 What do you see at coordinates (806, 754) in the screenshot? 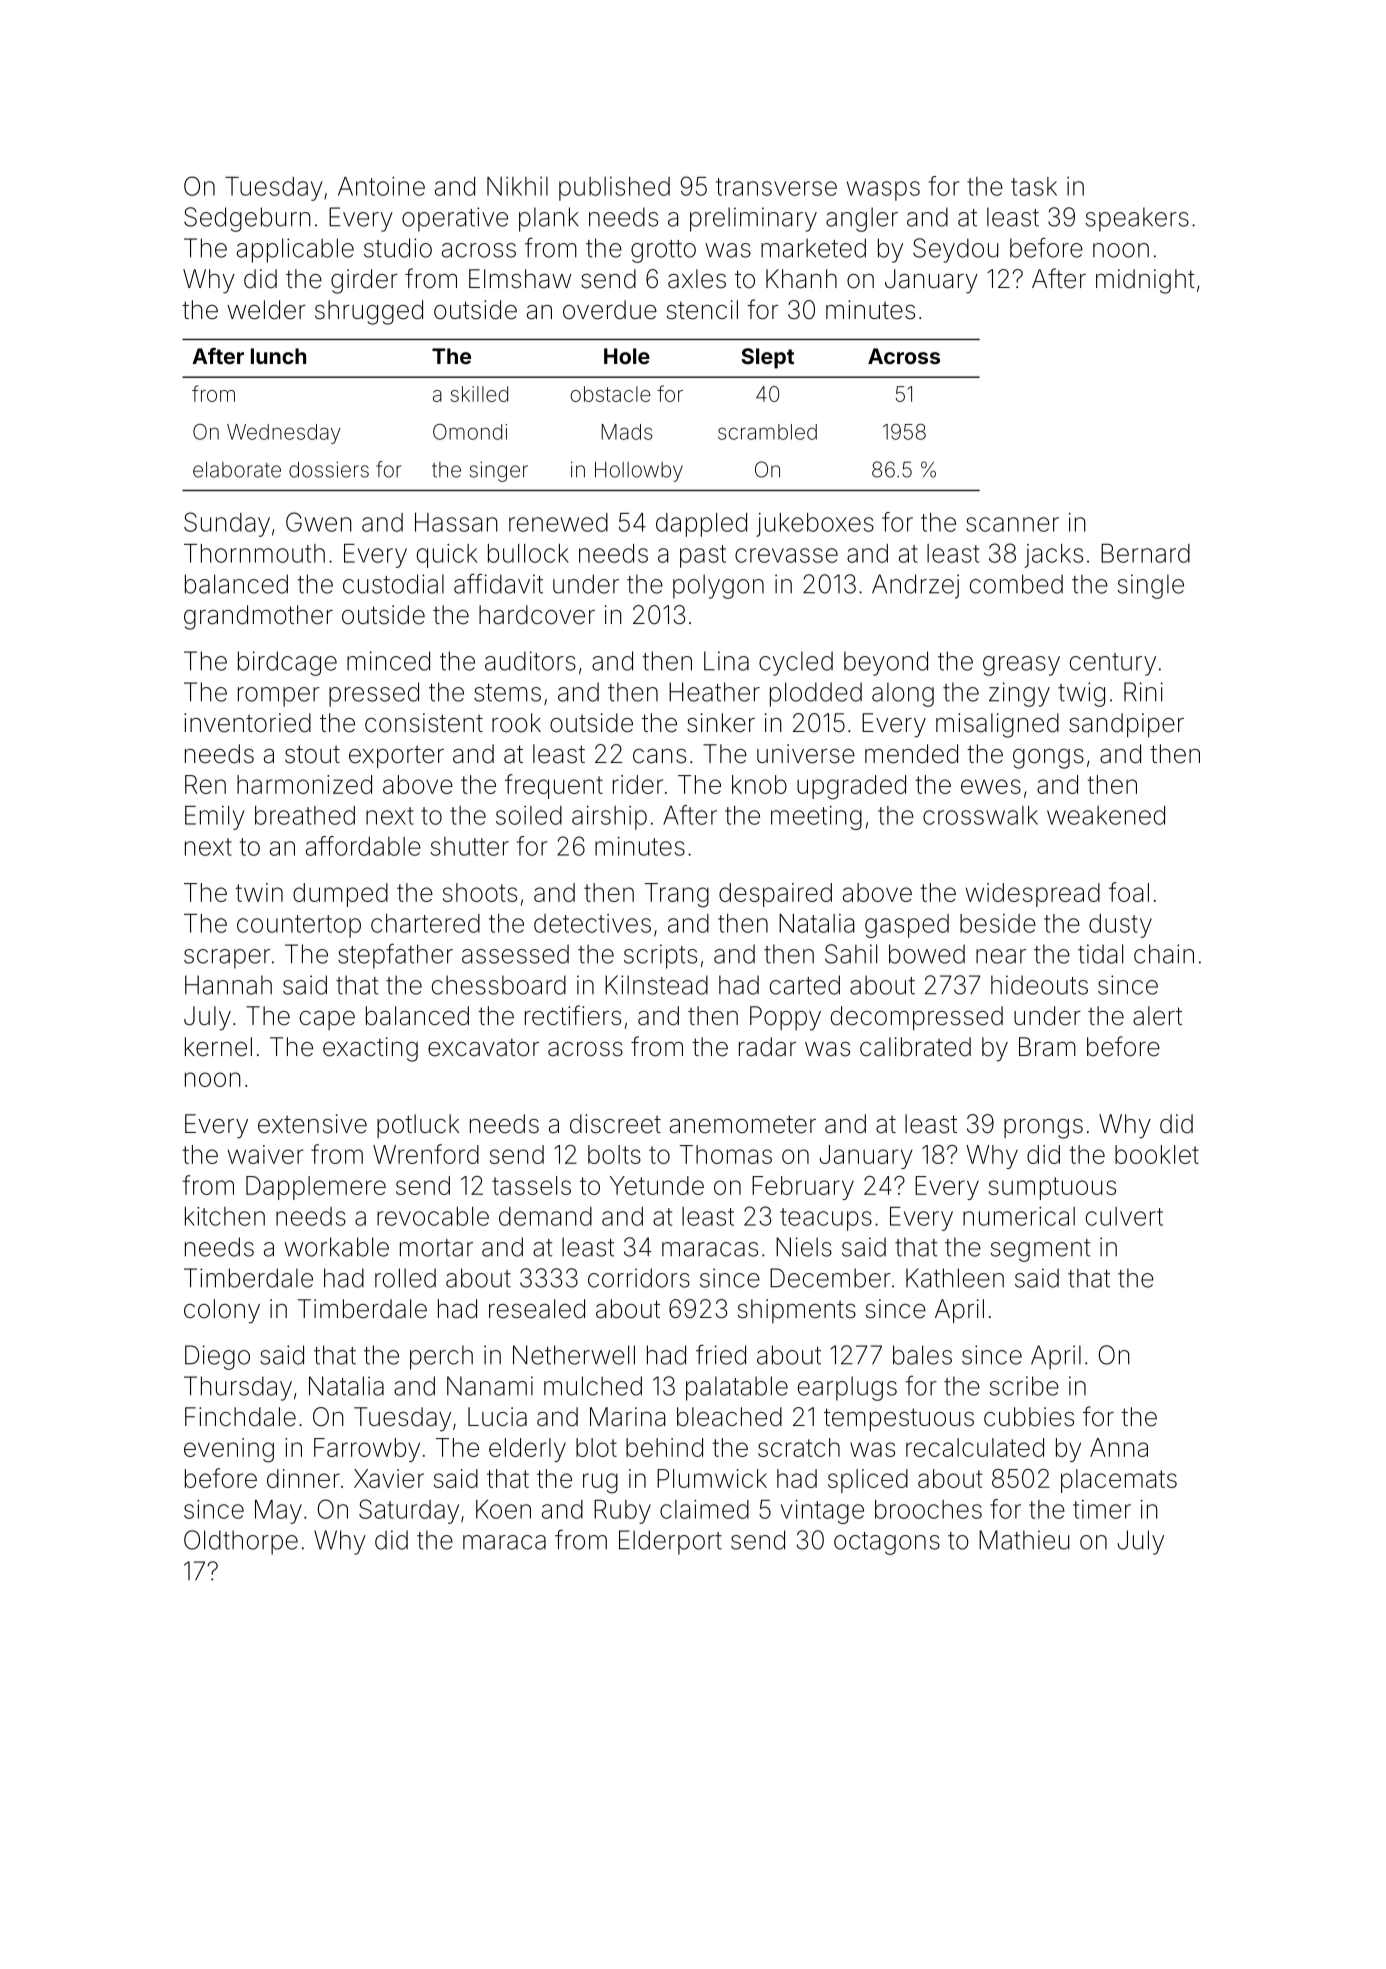
I see `universe` at bounding box center [806, 754].
